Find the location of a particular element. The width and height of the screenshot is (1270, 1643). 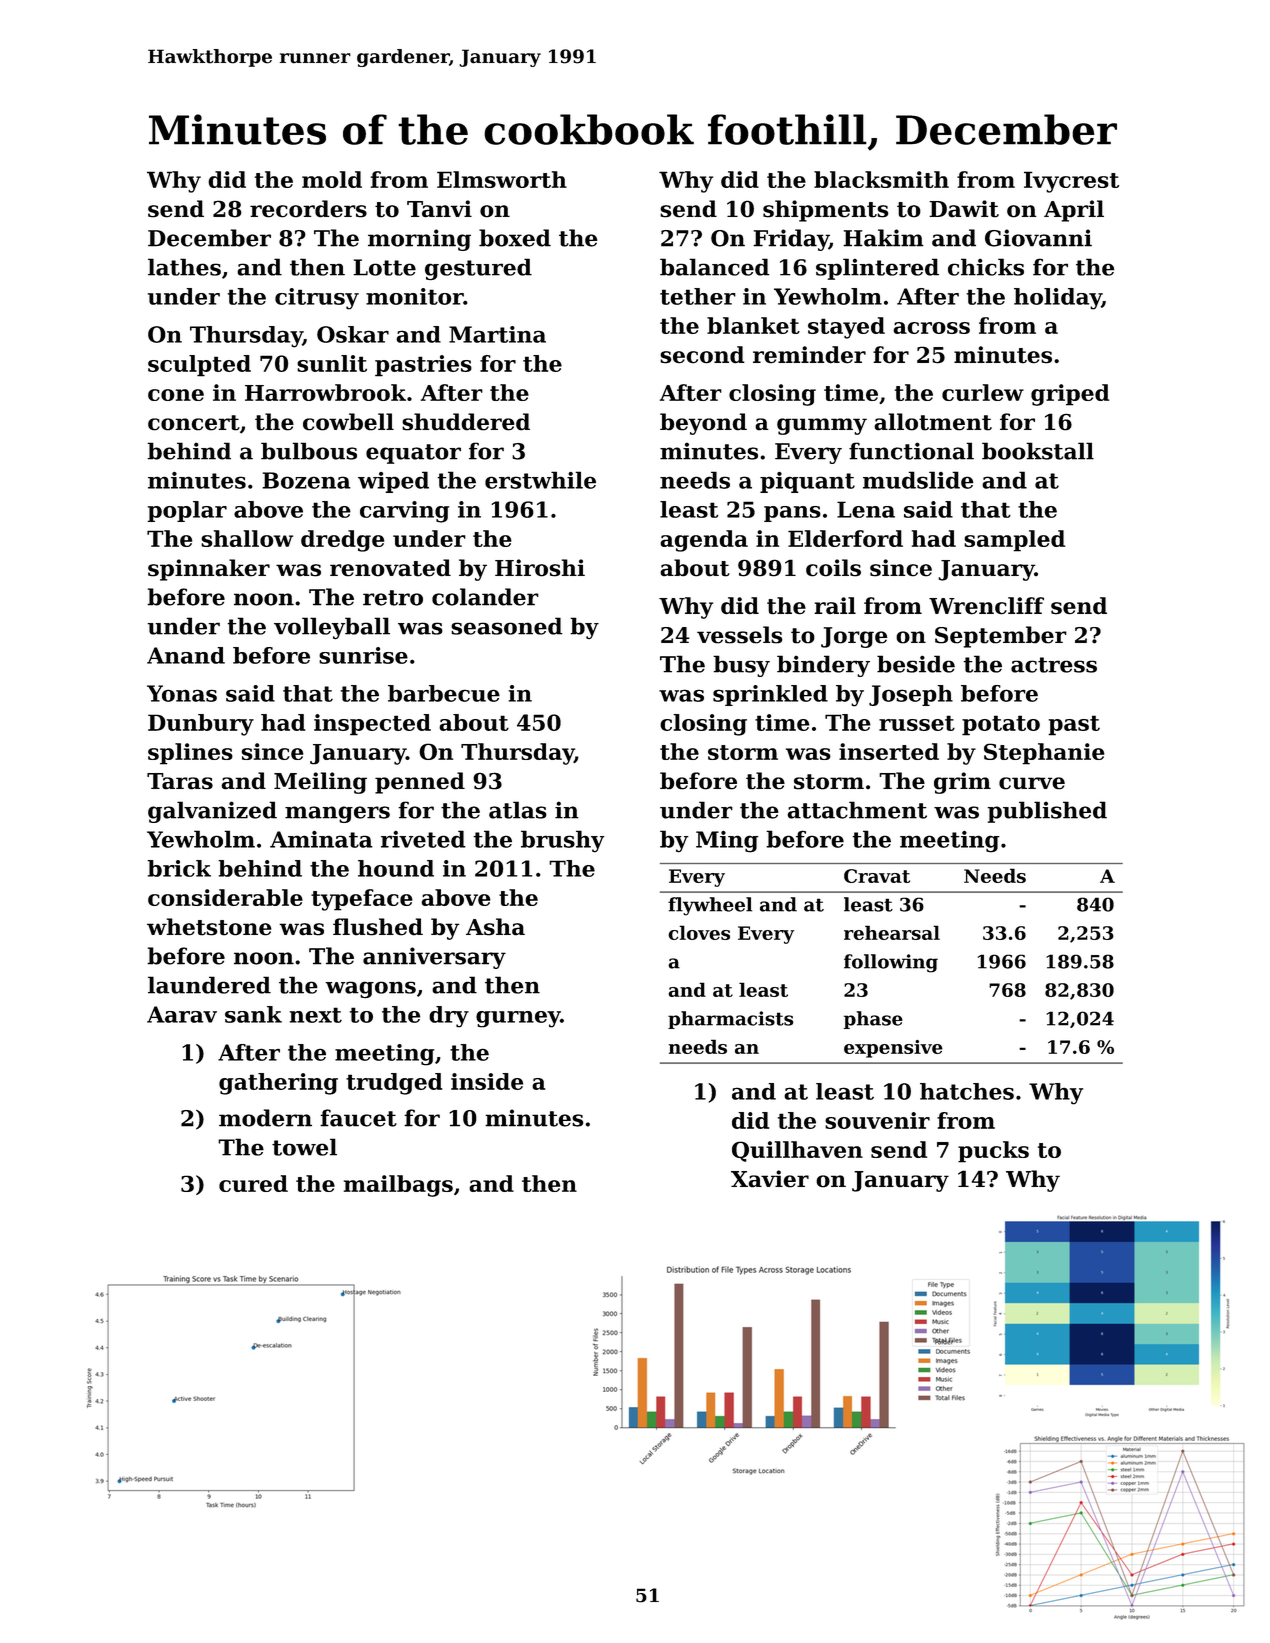

splintered is located at coordinates (877, 269).
